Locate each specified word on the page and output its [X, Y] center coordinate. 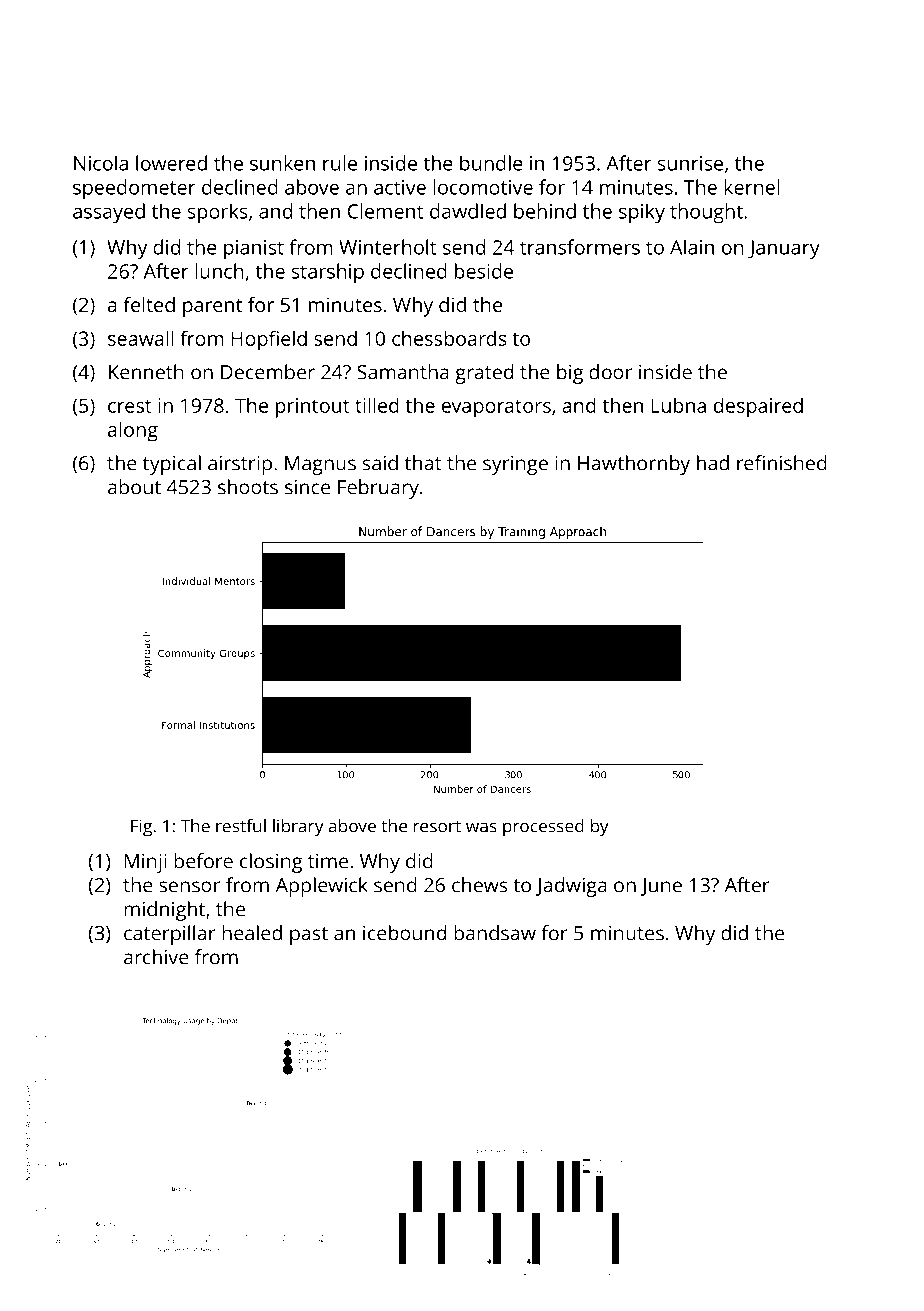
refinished [782, 463]
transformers [580, 247]
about [134, 487]
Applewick [322, 887]
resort [437, 827]
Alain [692, 247]
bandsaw [495, 933]
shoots [248, 487]
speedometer [134, 189]
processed [543, 828]
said [380, 463]
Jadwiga [571, 887]
